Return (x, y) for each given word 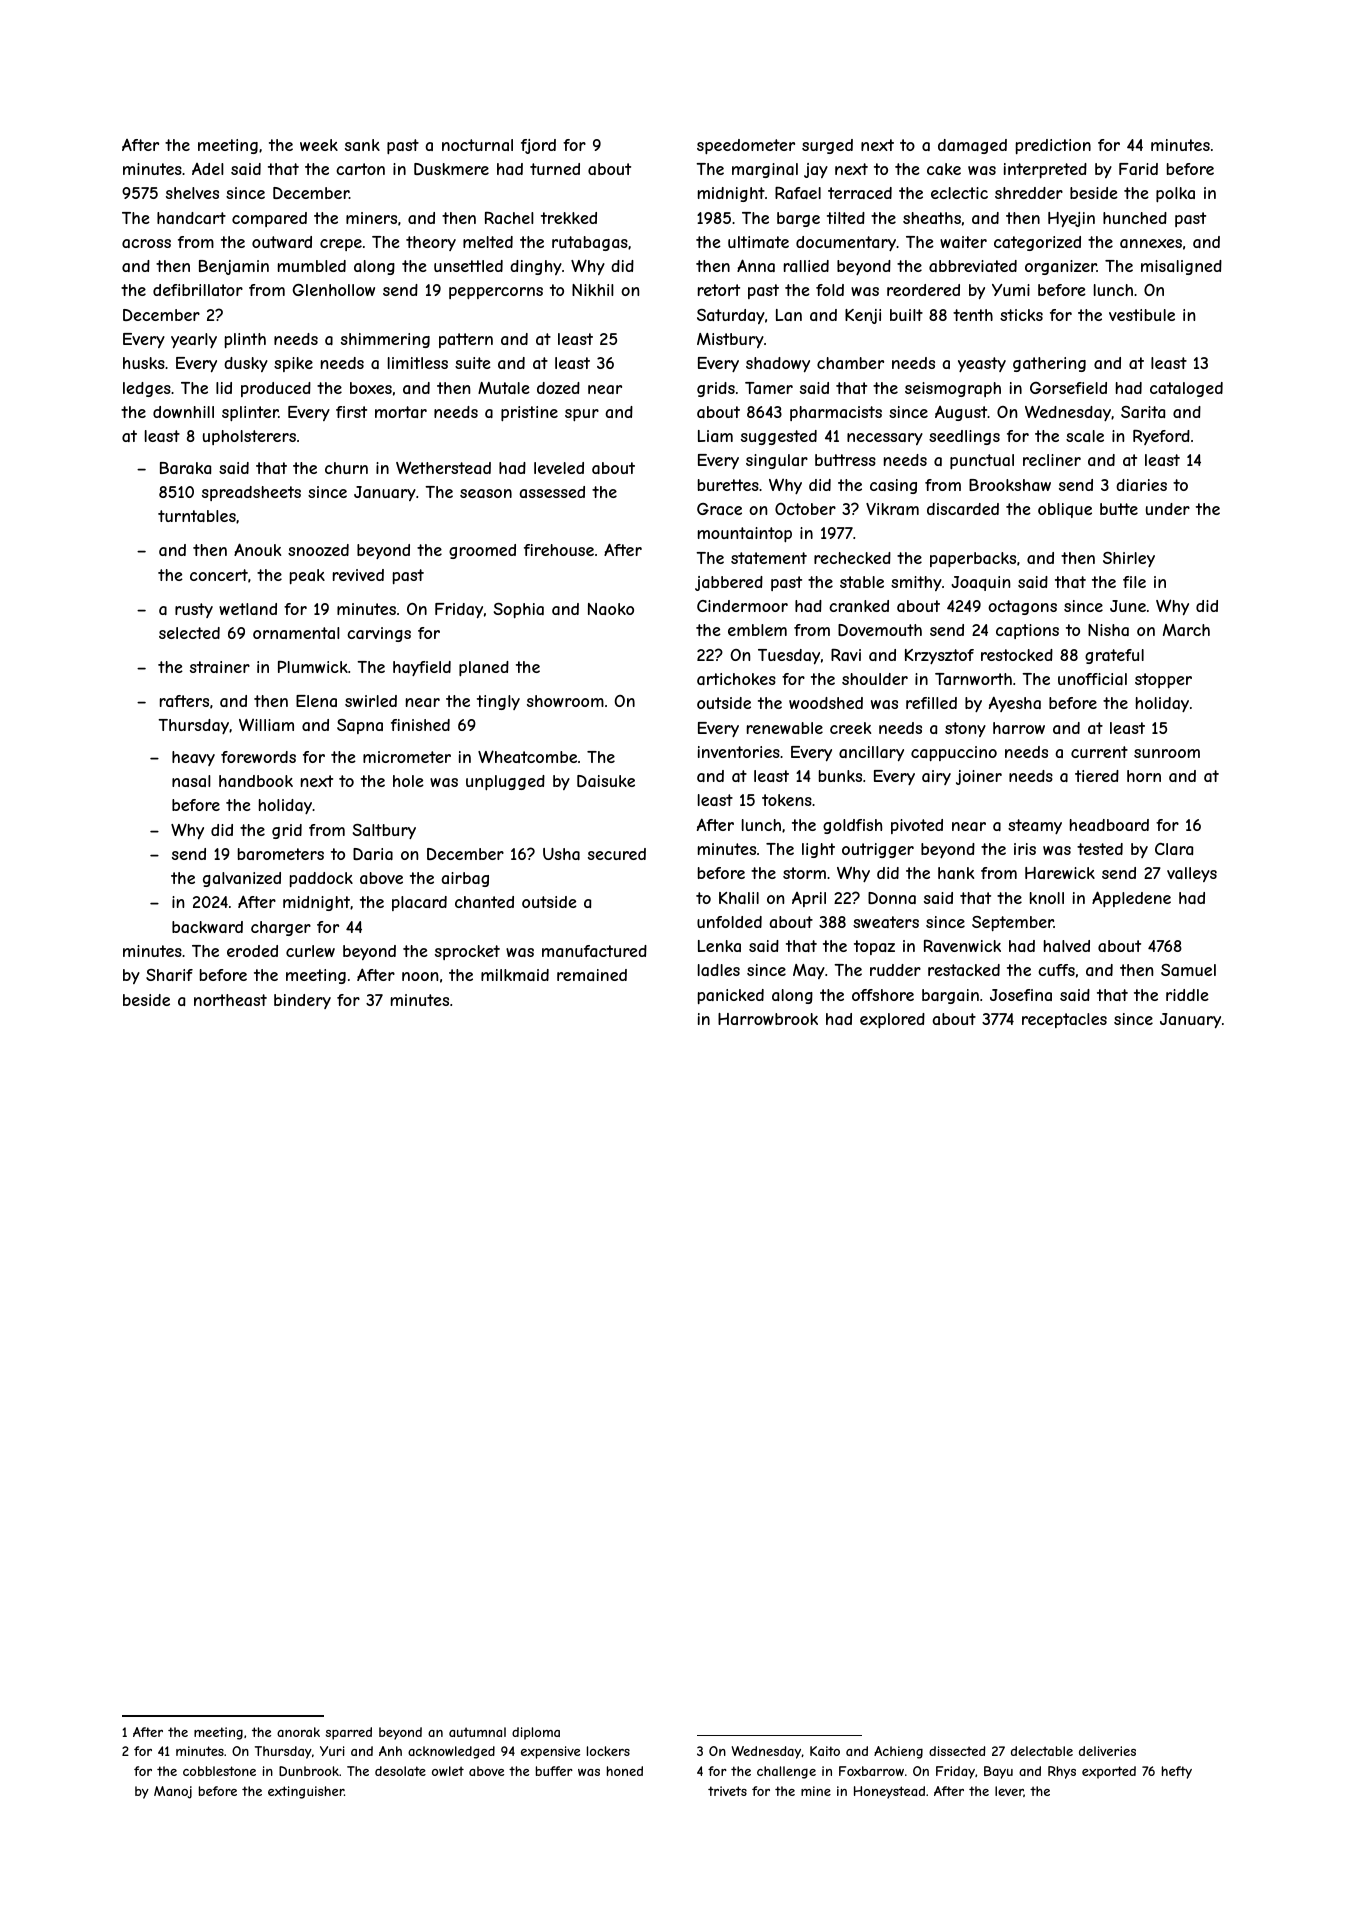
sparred (349, 1733)
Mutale (504, 388)
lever (1009, 1791)
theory (431, 243)
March (1186, 630)
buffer (554, 1771)
